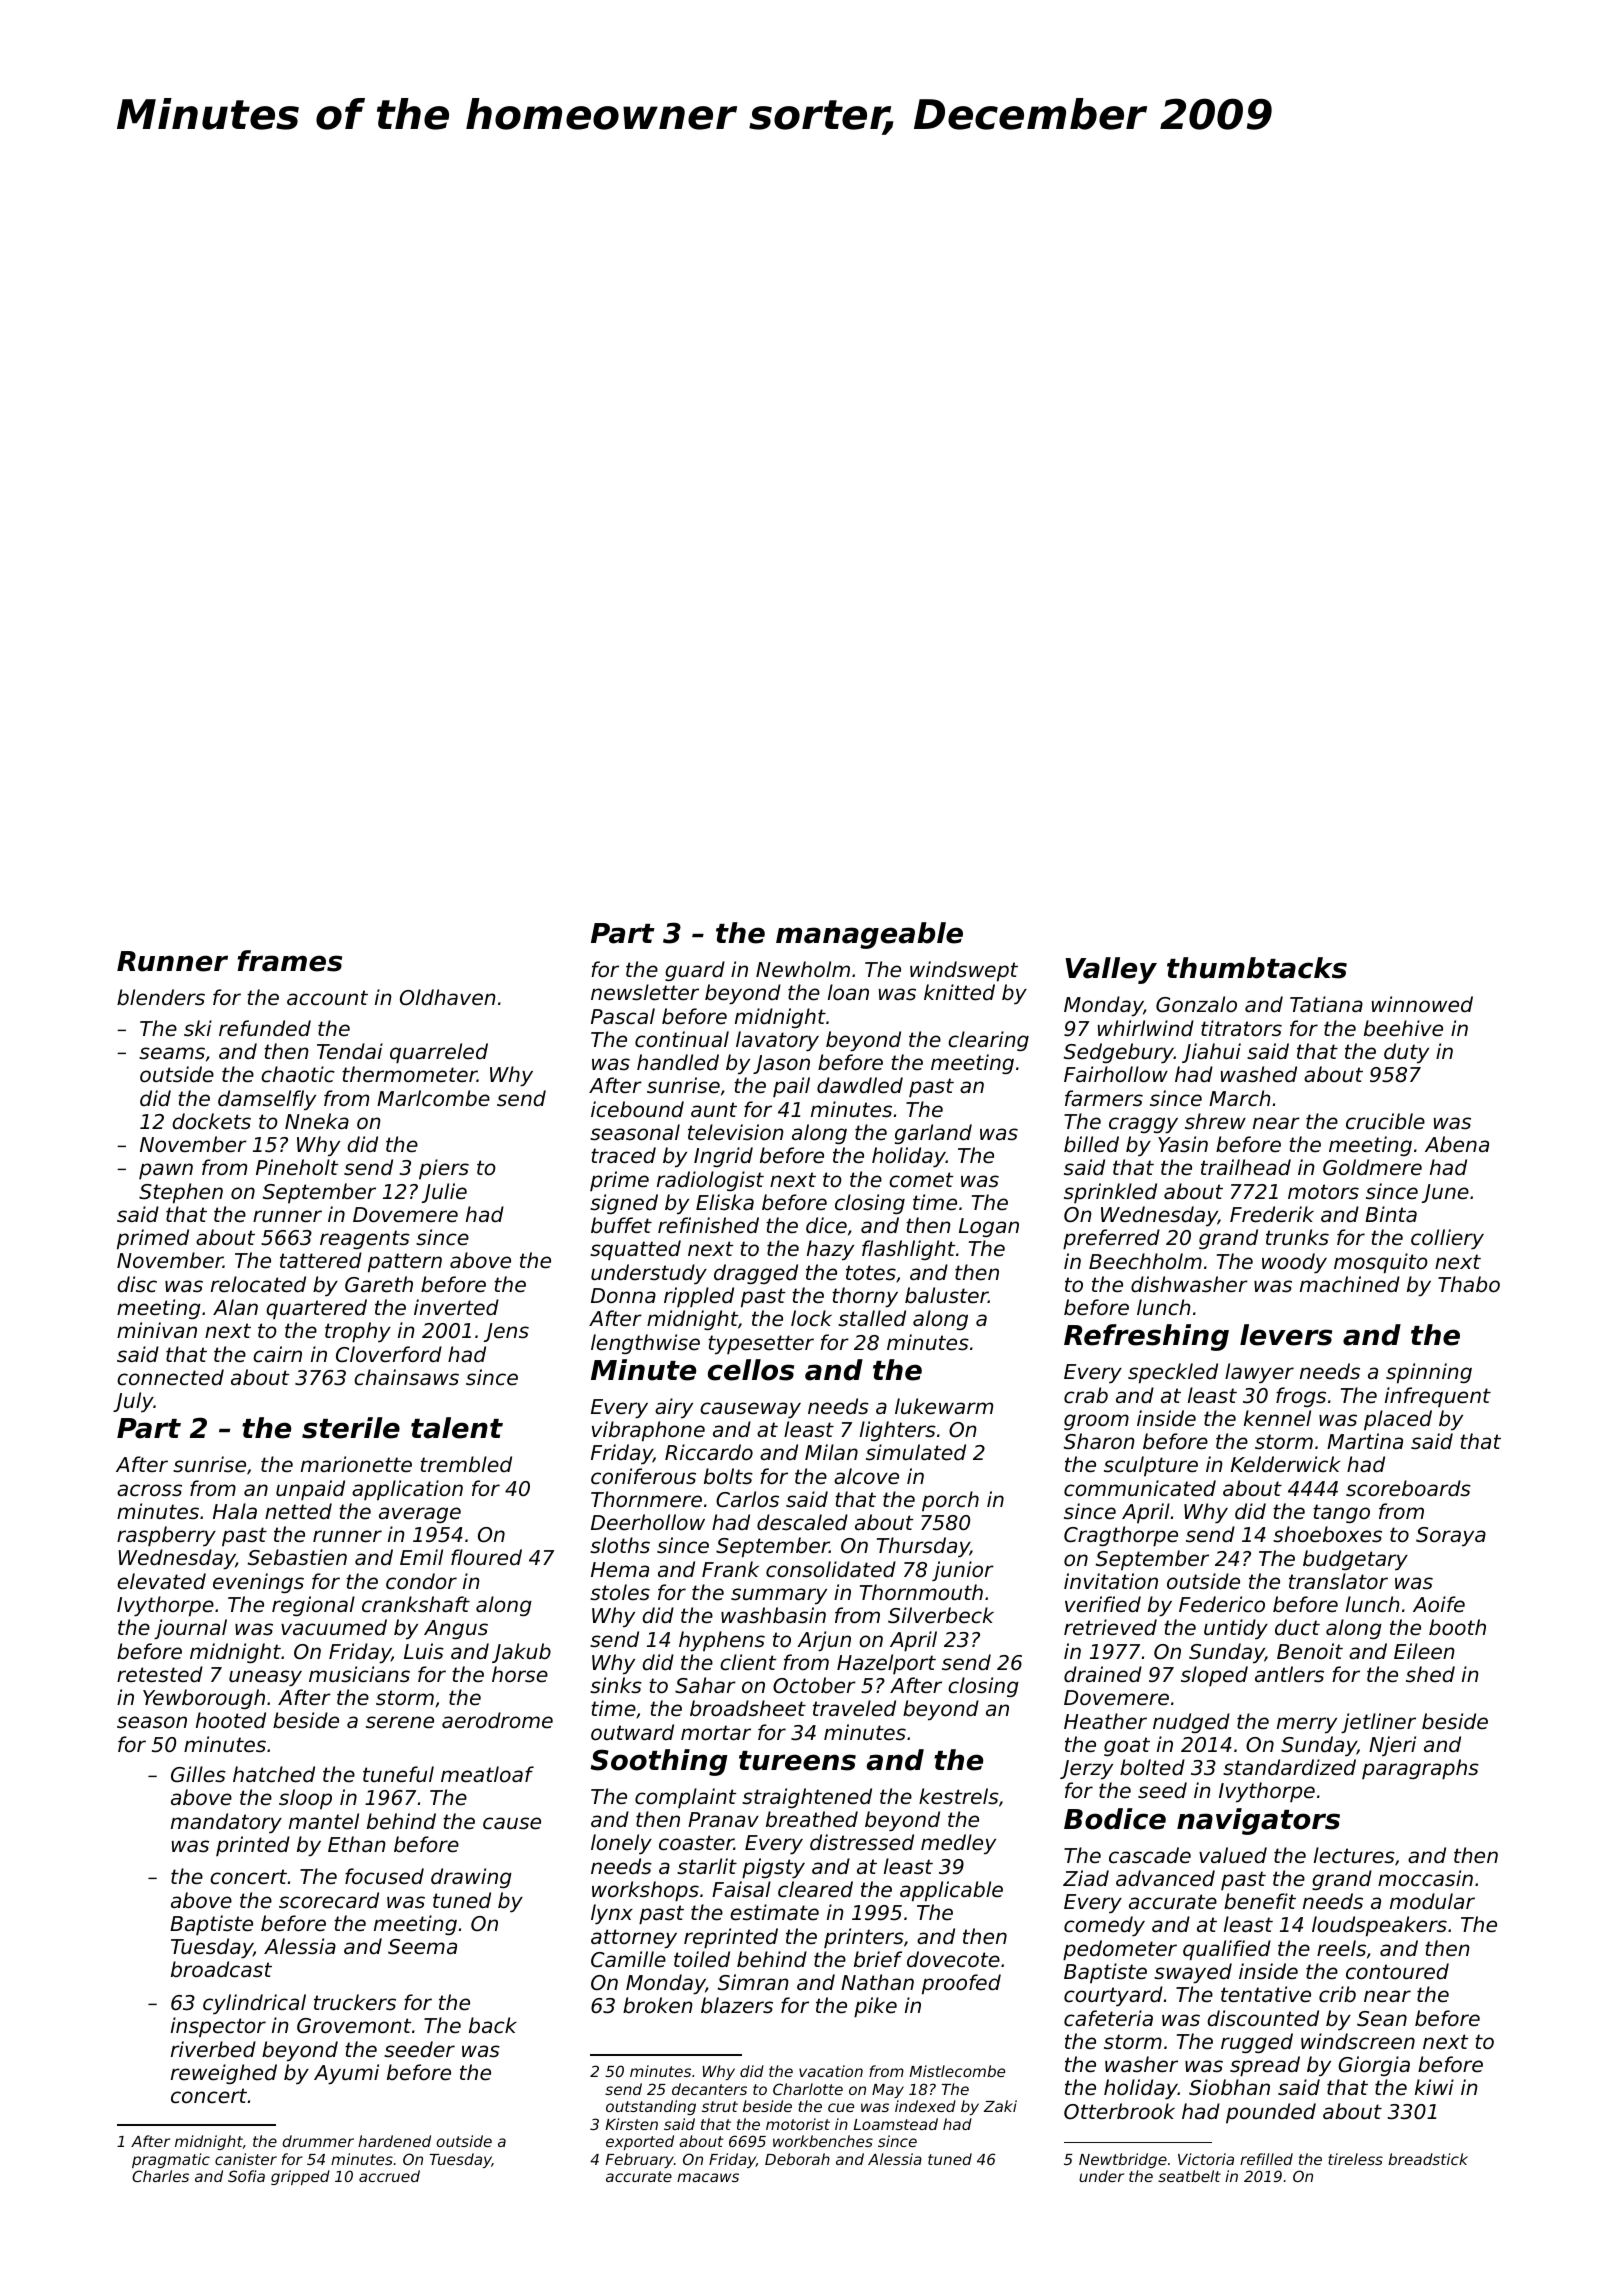 The image size is (1620, 2292). I want to click on translator, so click(1338, 1581).
